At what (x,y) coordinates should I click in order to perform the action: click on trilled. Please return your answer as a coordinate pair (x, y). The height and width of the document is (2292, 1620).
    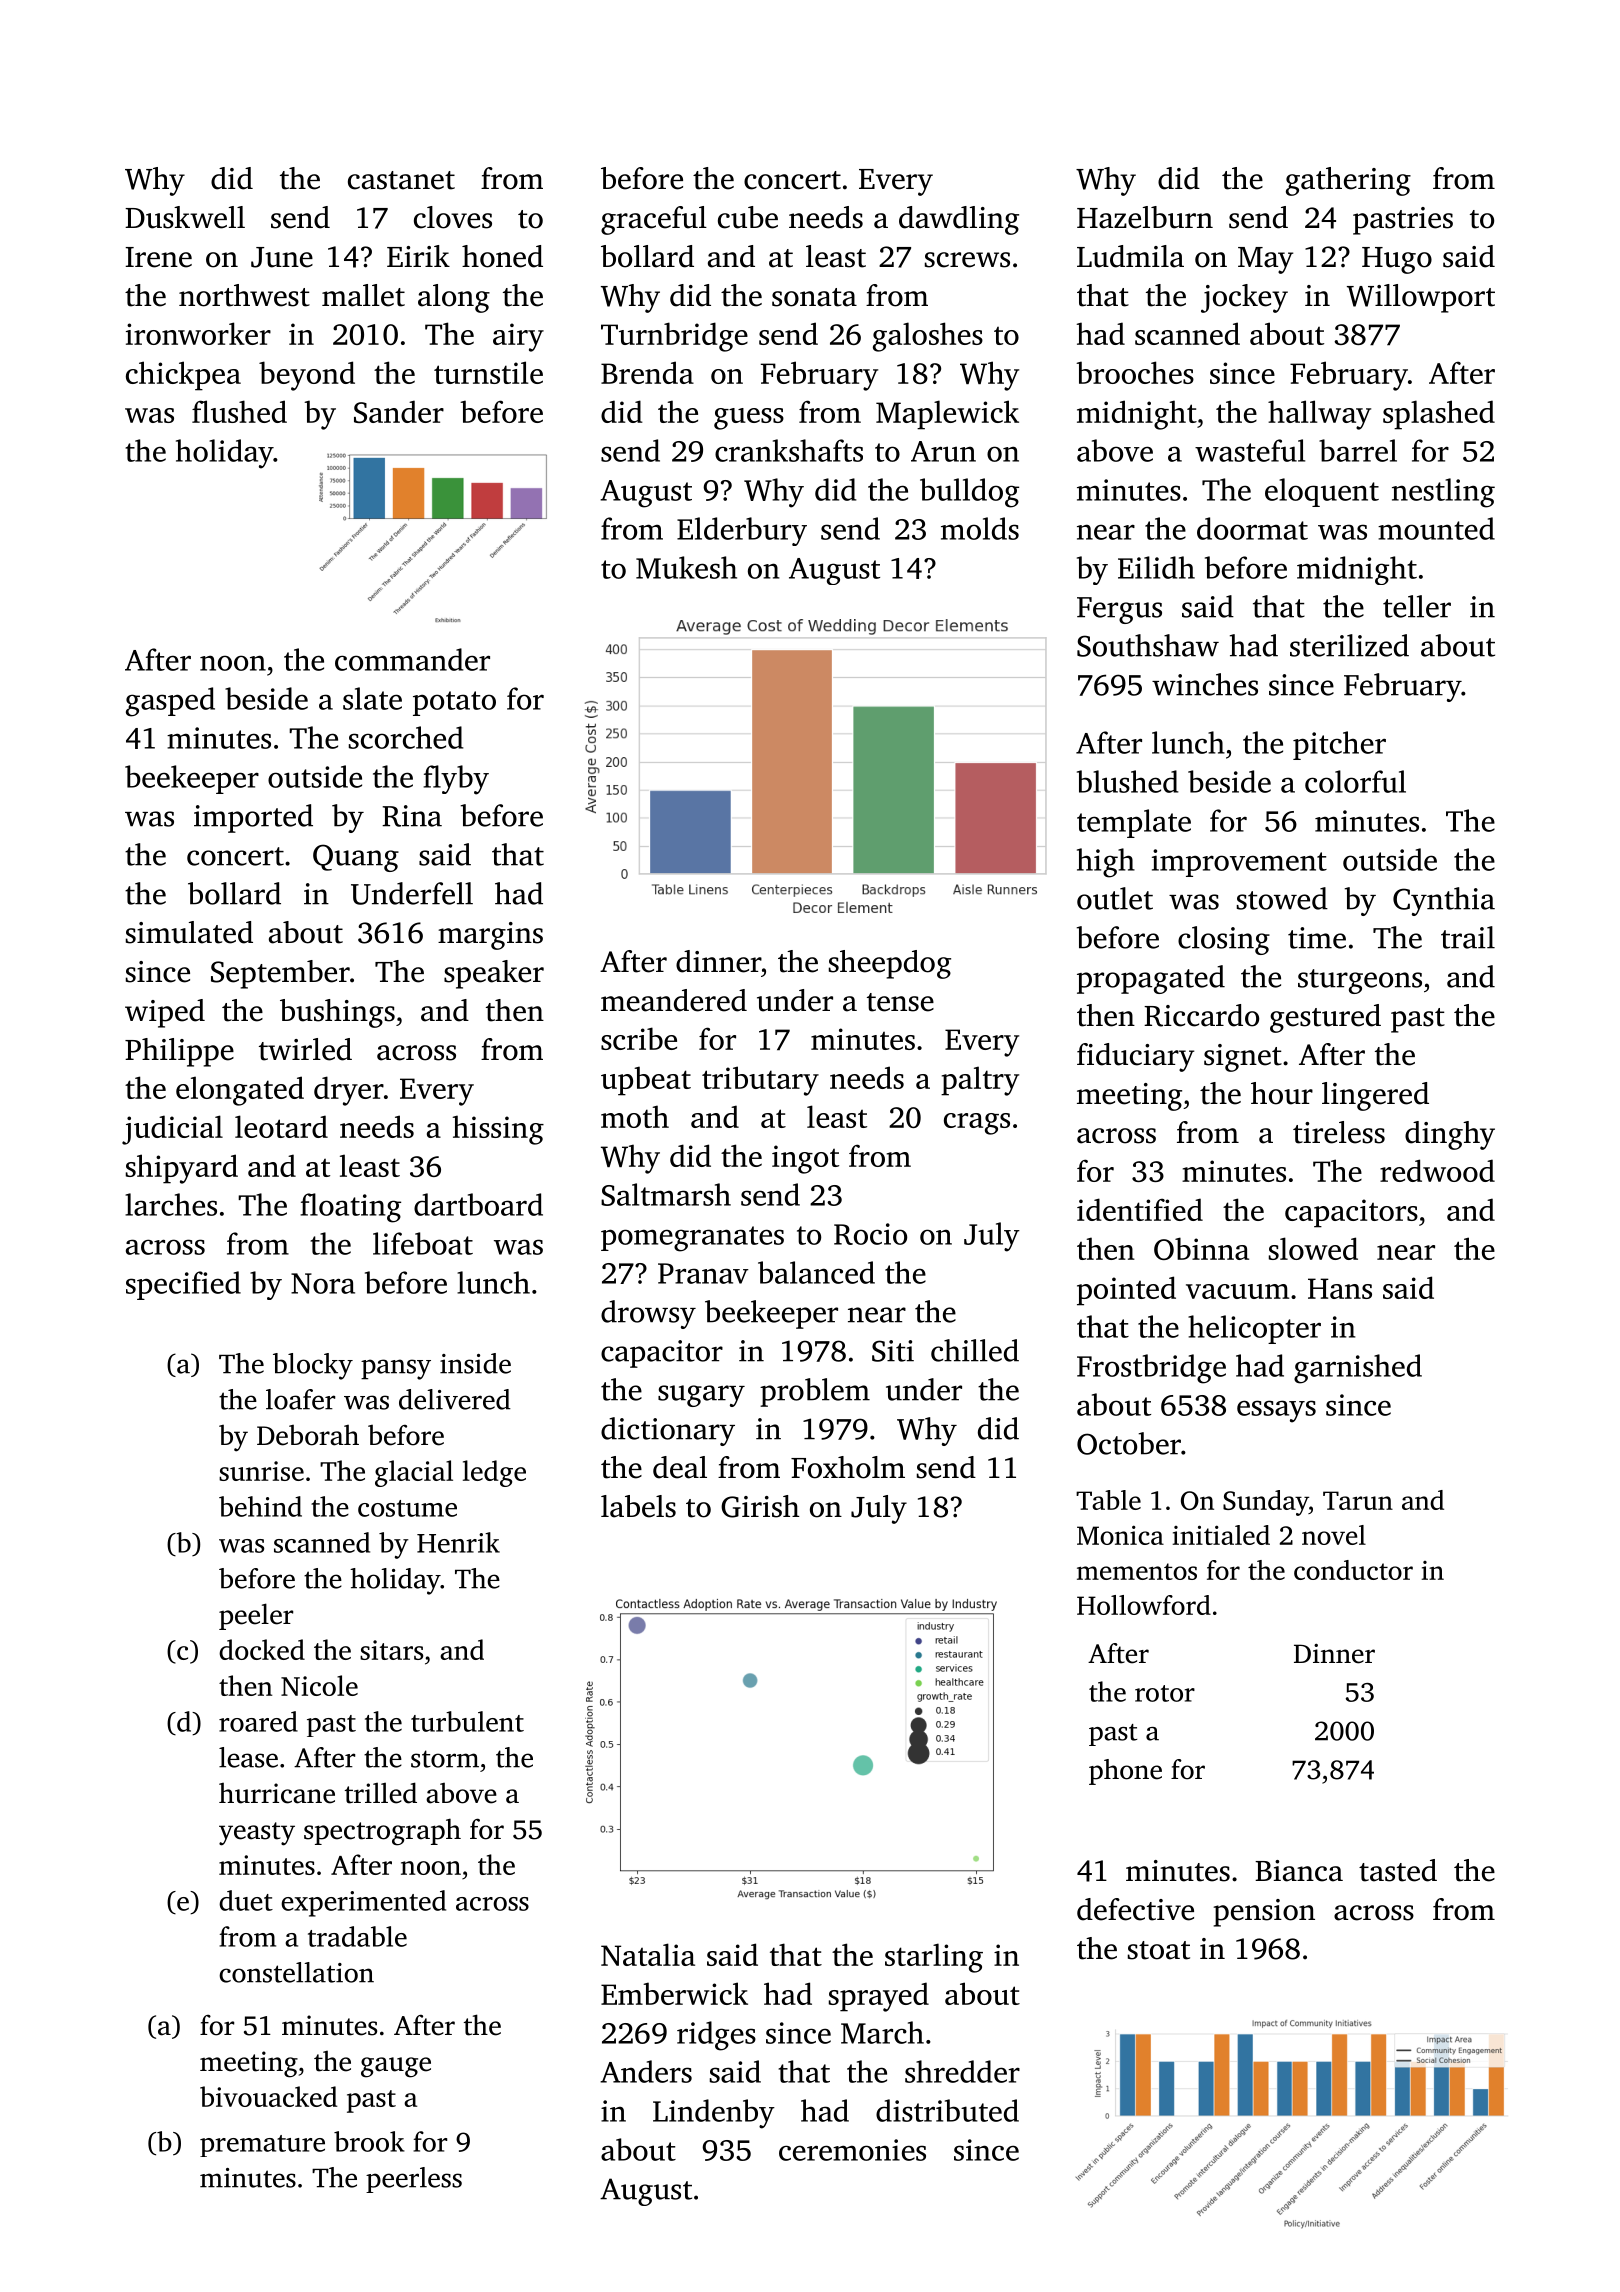
    Looking at the image, I should click on (381, 1793).
